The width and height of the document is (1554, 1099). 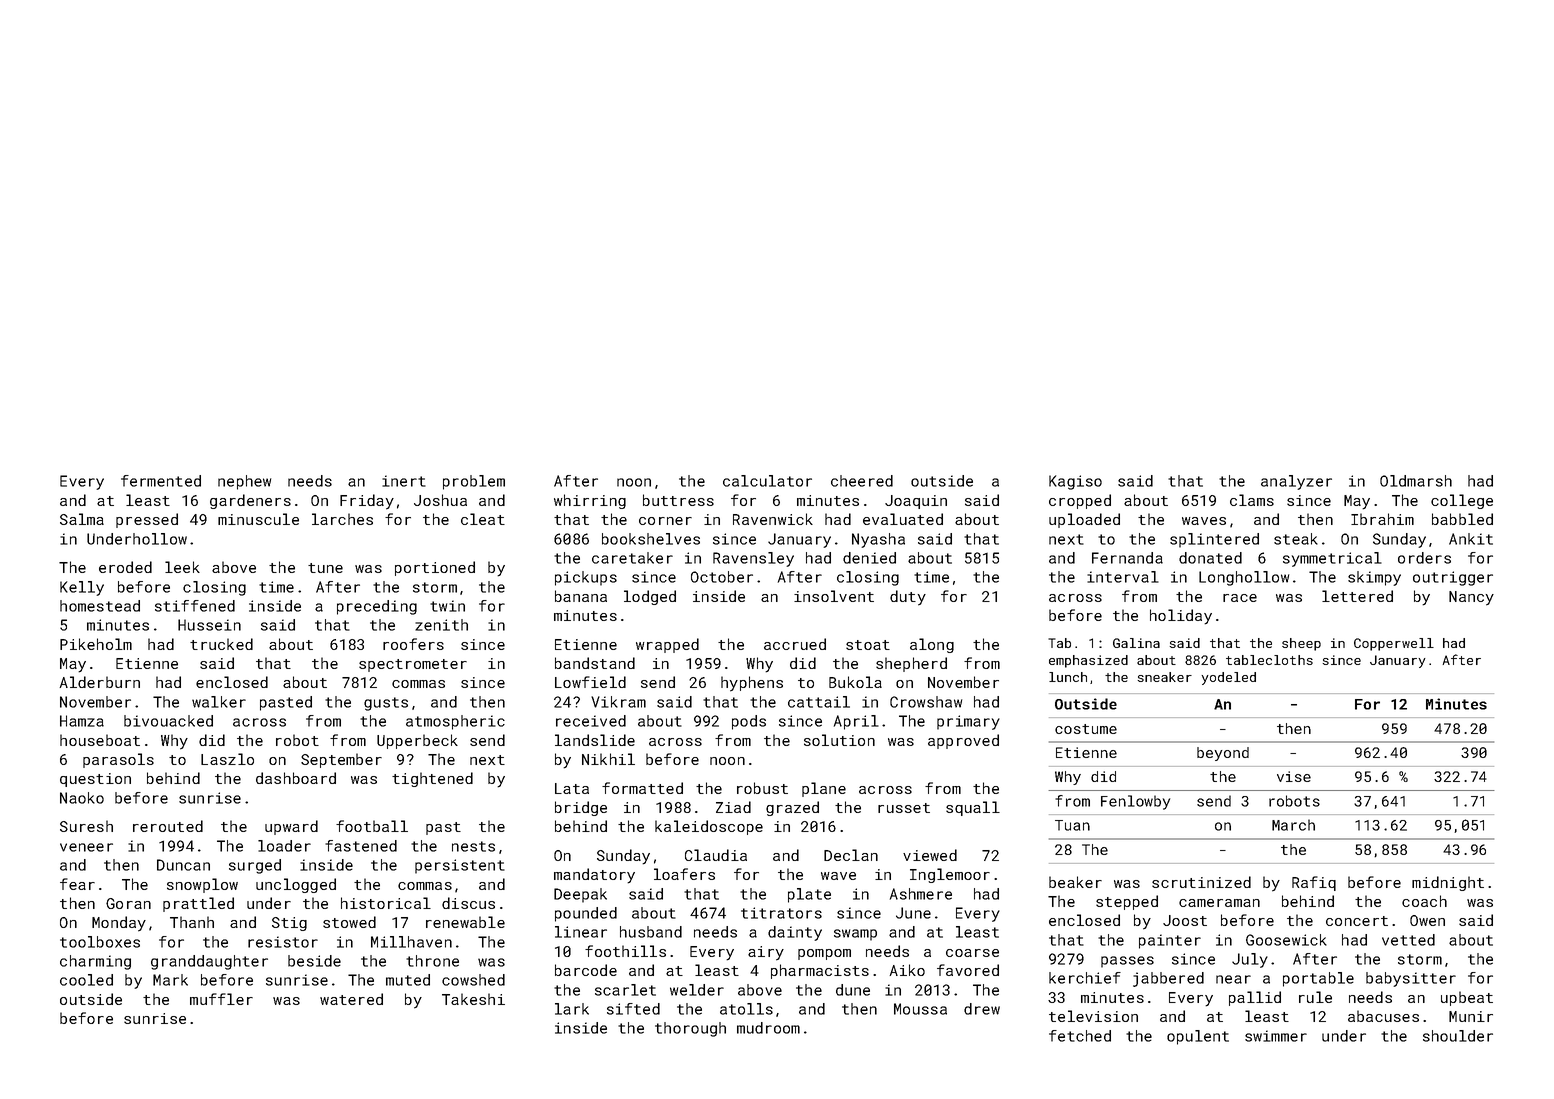 What do you see at coordinates (284, 846) in the document?
I see `loader` at bounding box center [284, 846].
